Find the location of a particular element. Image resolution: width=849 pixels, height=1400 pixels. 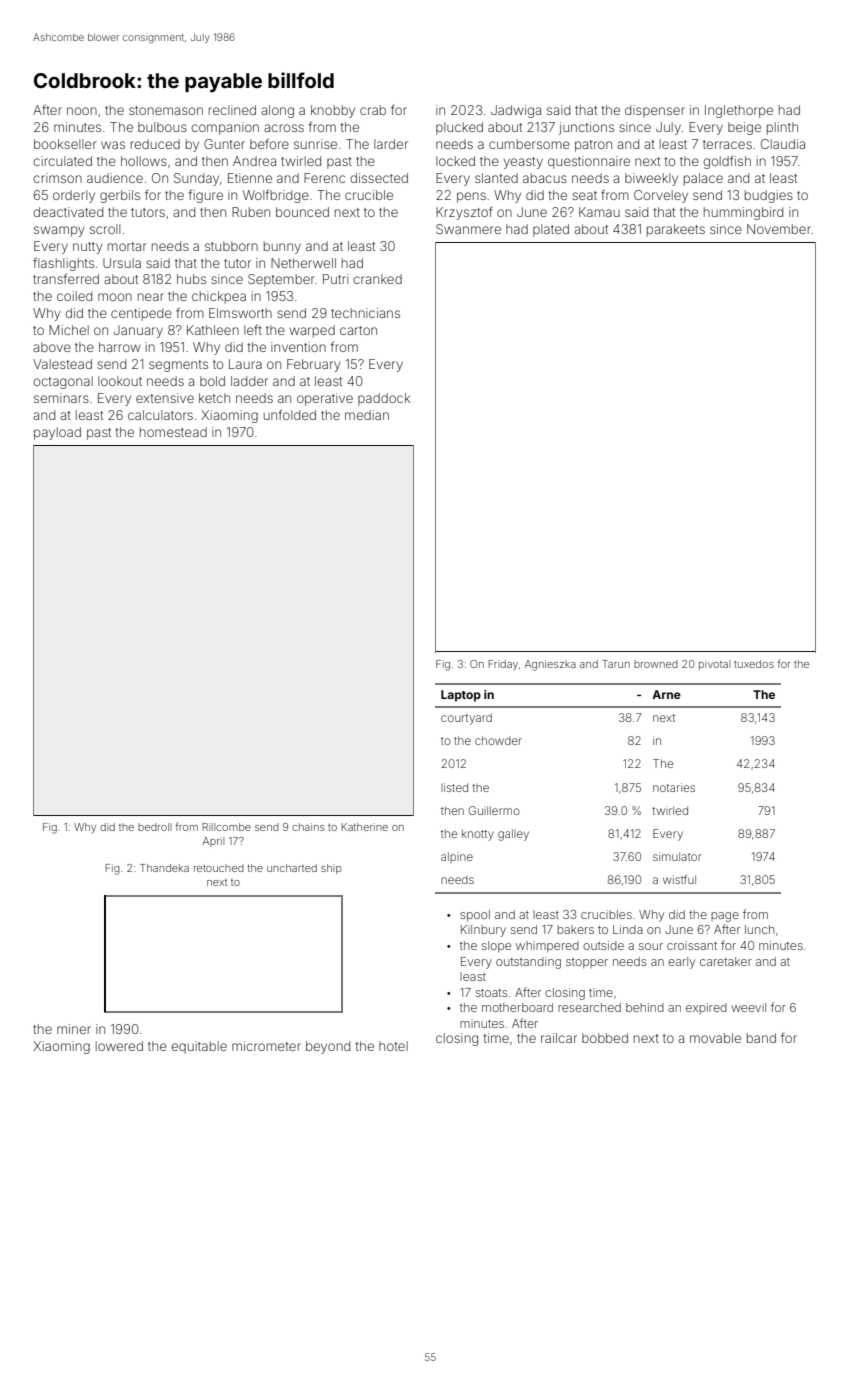

bedroll is located at coordinates (154, 827).
